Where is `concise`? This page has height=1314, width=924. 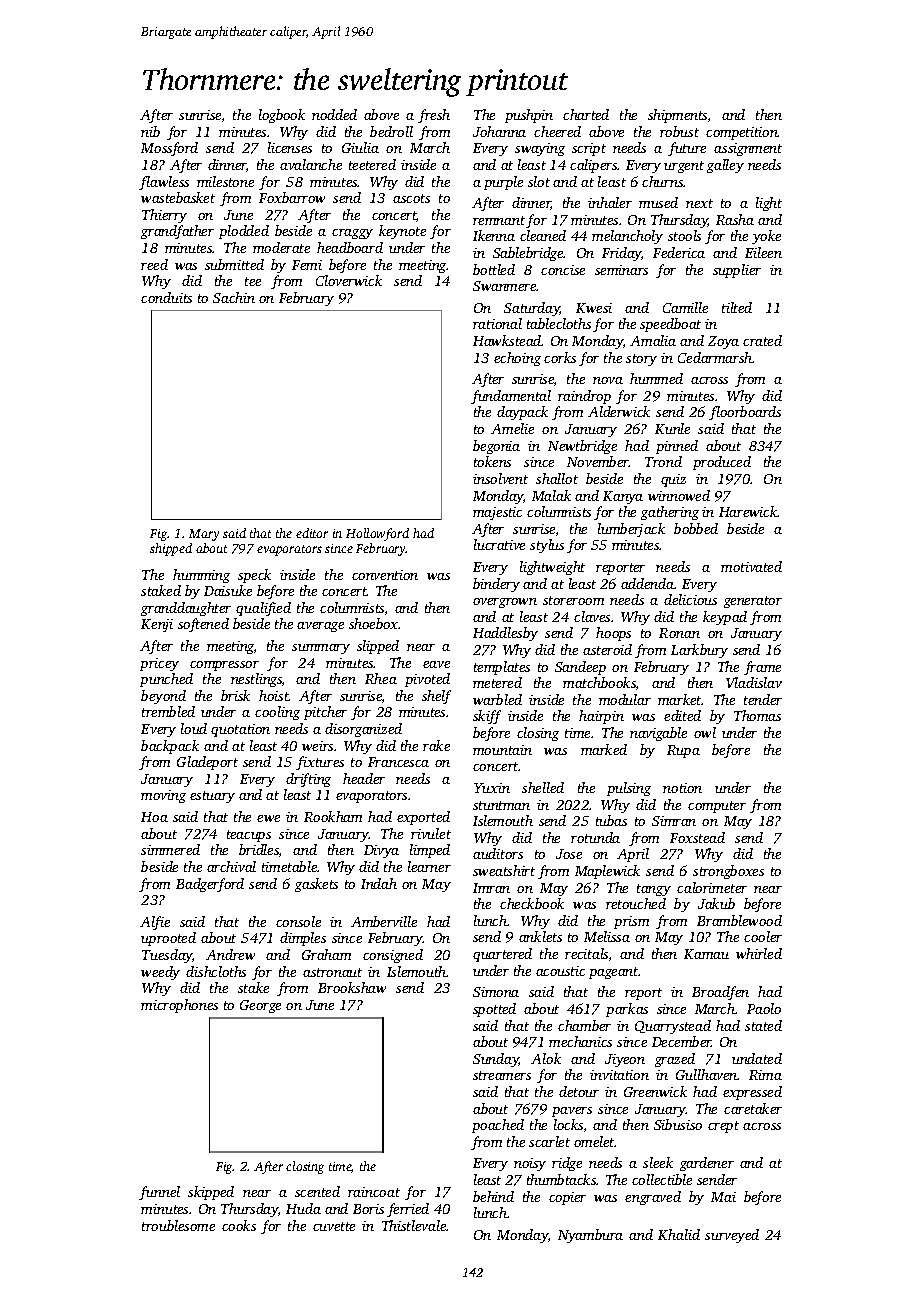 concise is located at coordinates (563, 270).
